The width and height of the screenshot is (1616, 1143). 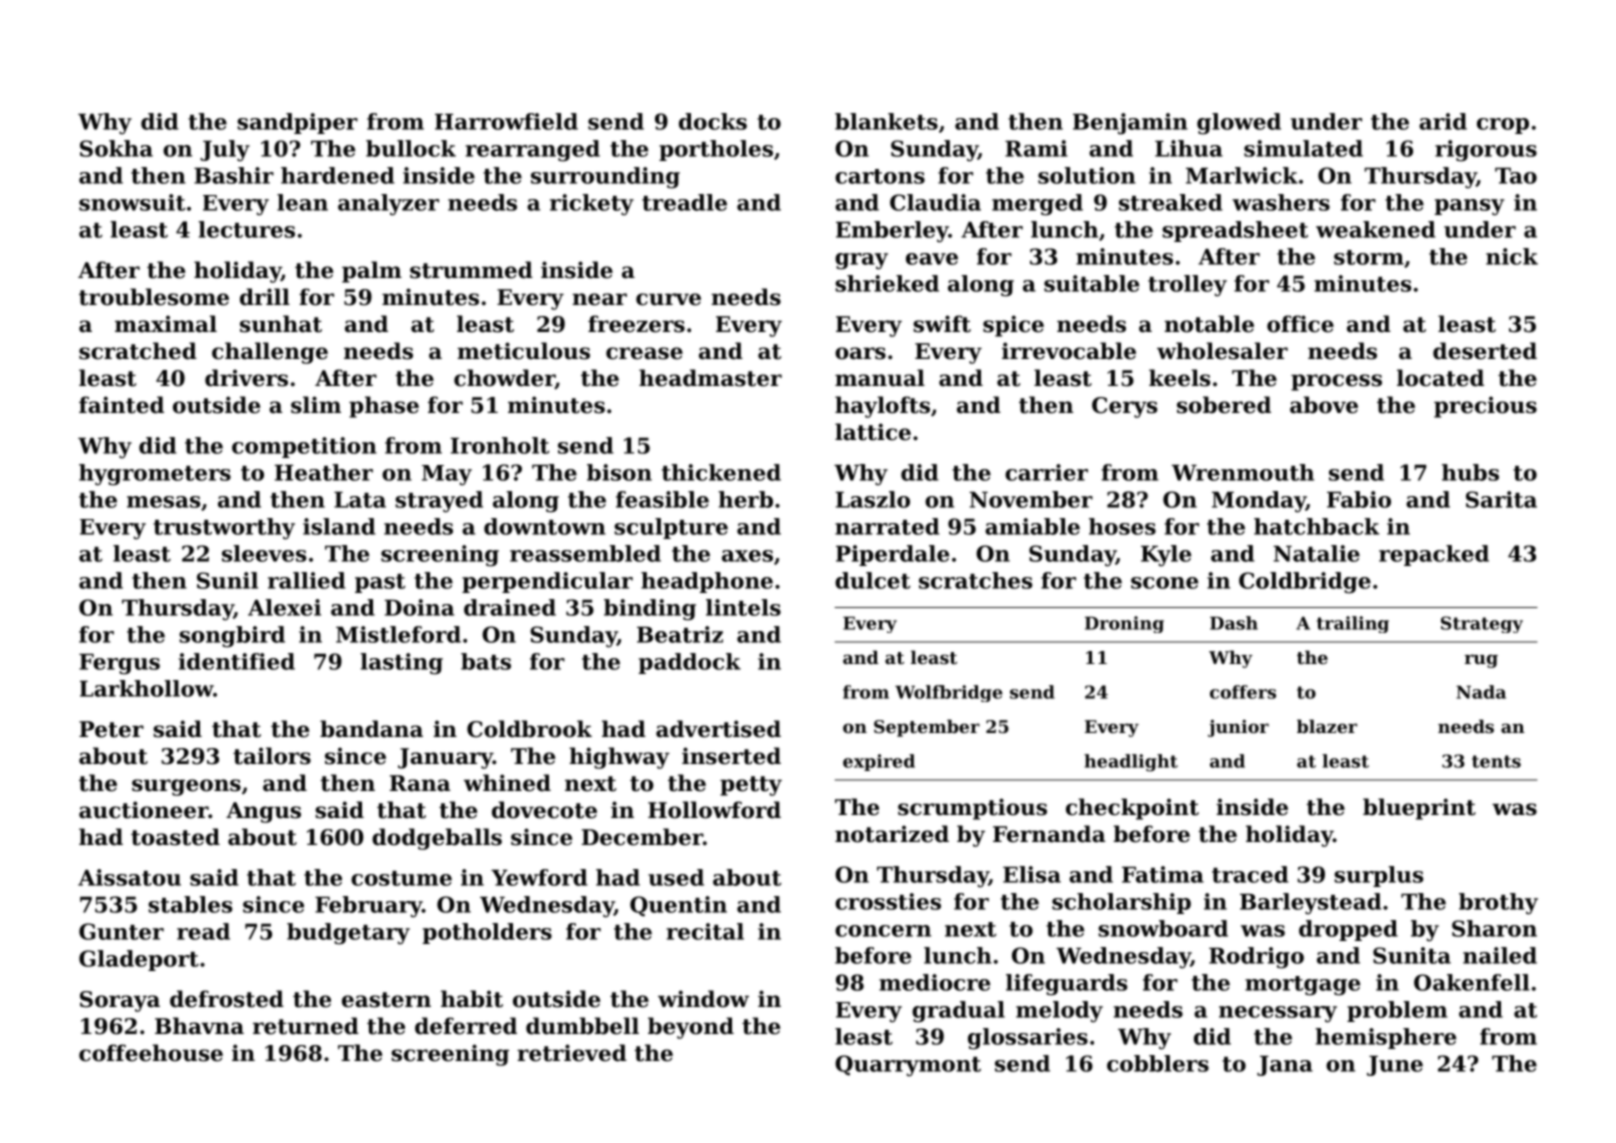 I want to click on thickened, so click(x=721, y=472).
